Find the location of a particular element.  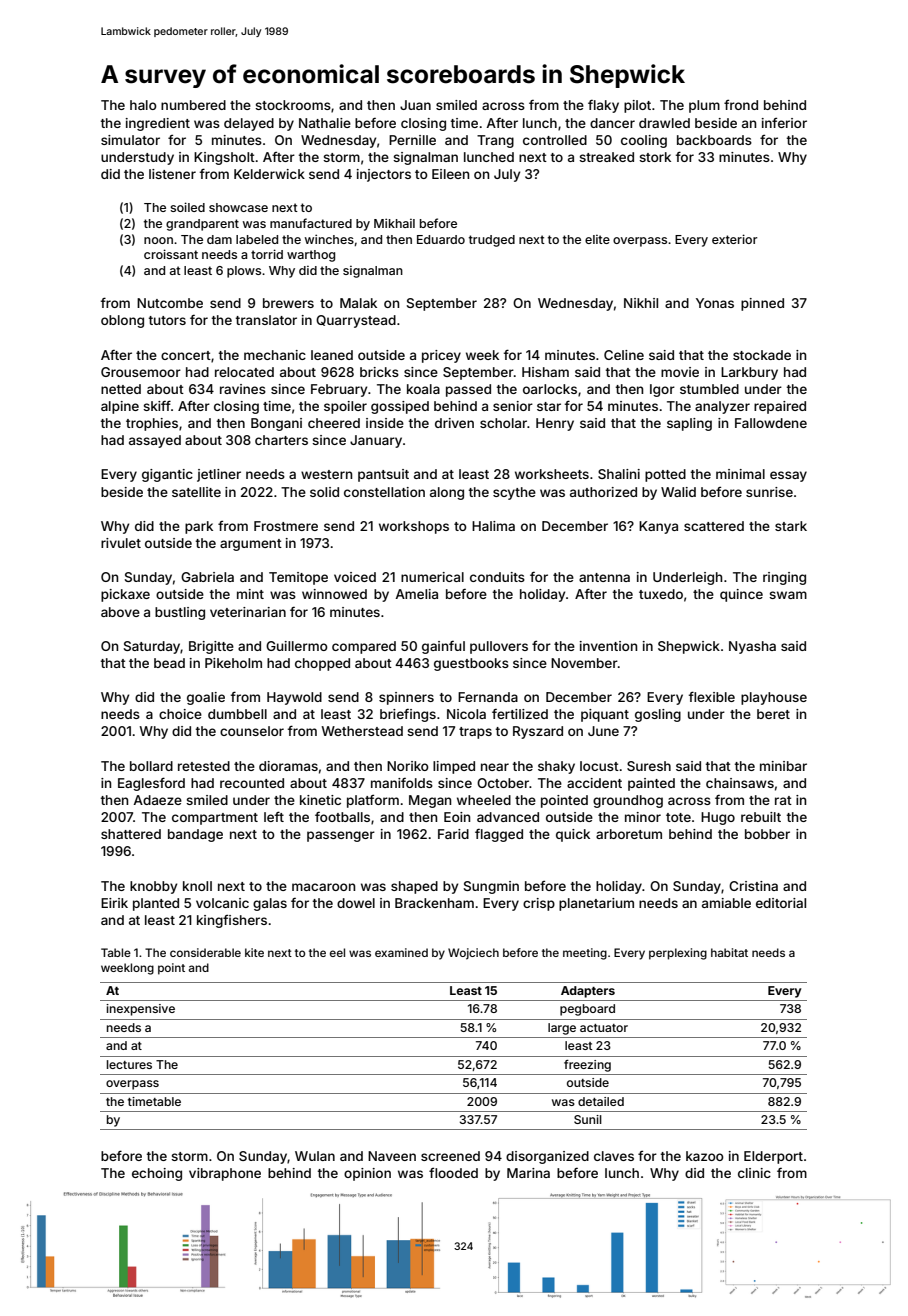

pinned is located at coordinates (762, 304).
